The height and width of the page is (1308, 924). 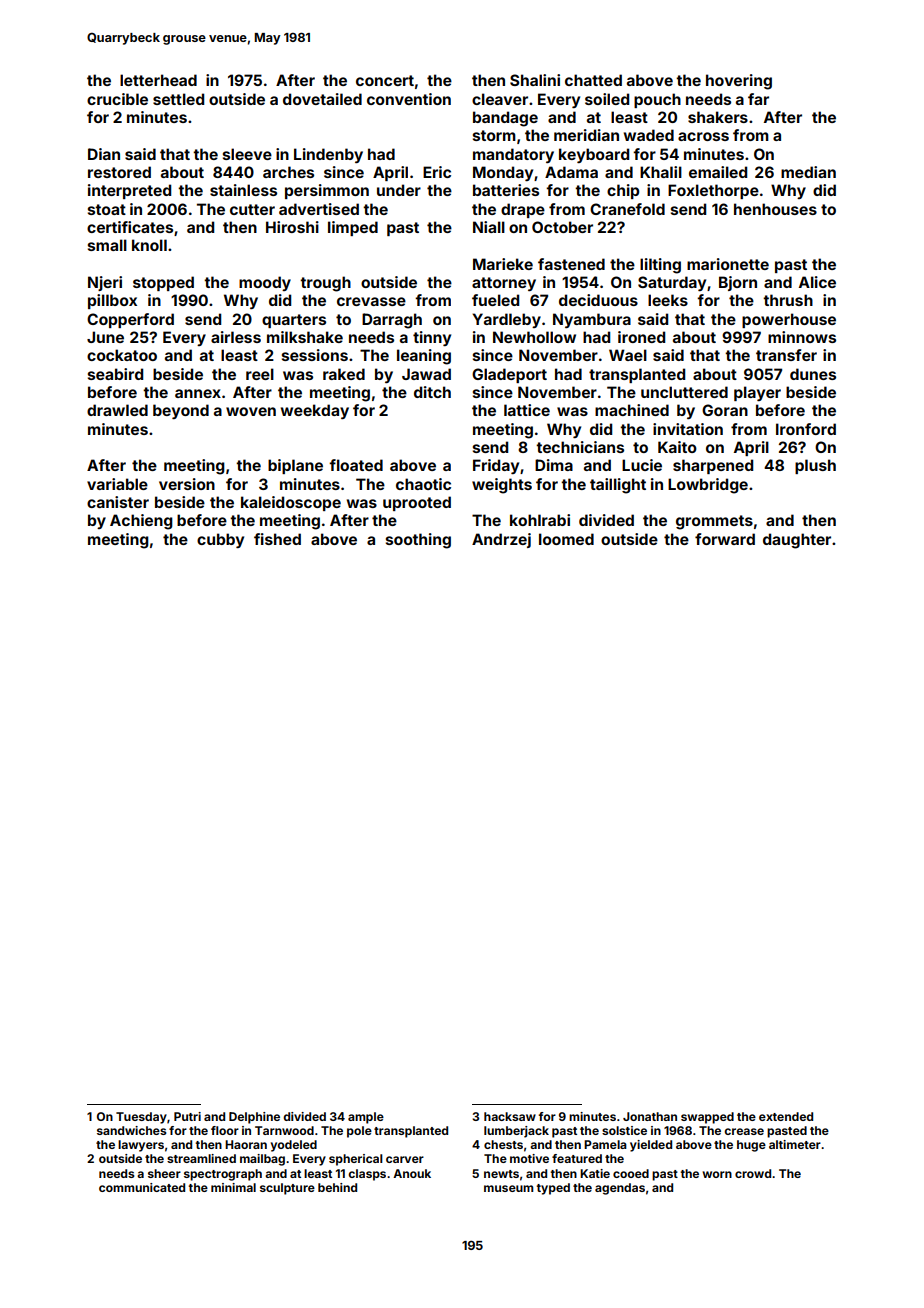 What do you see at coordinates (713, 466) in the page?
I see `sharpened` at bounding box center [713, 466].
